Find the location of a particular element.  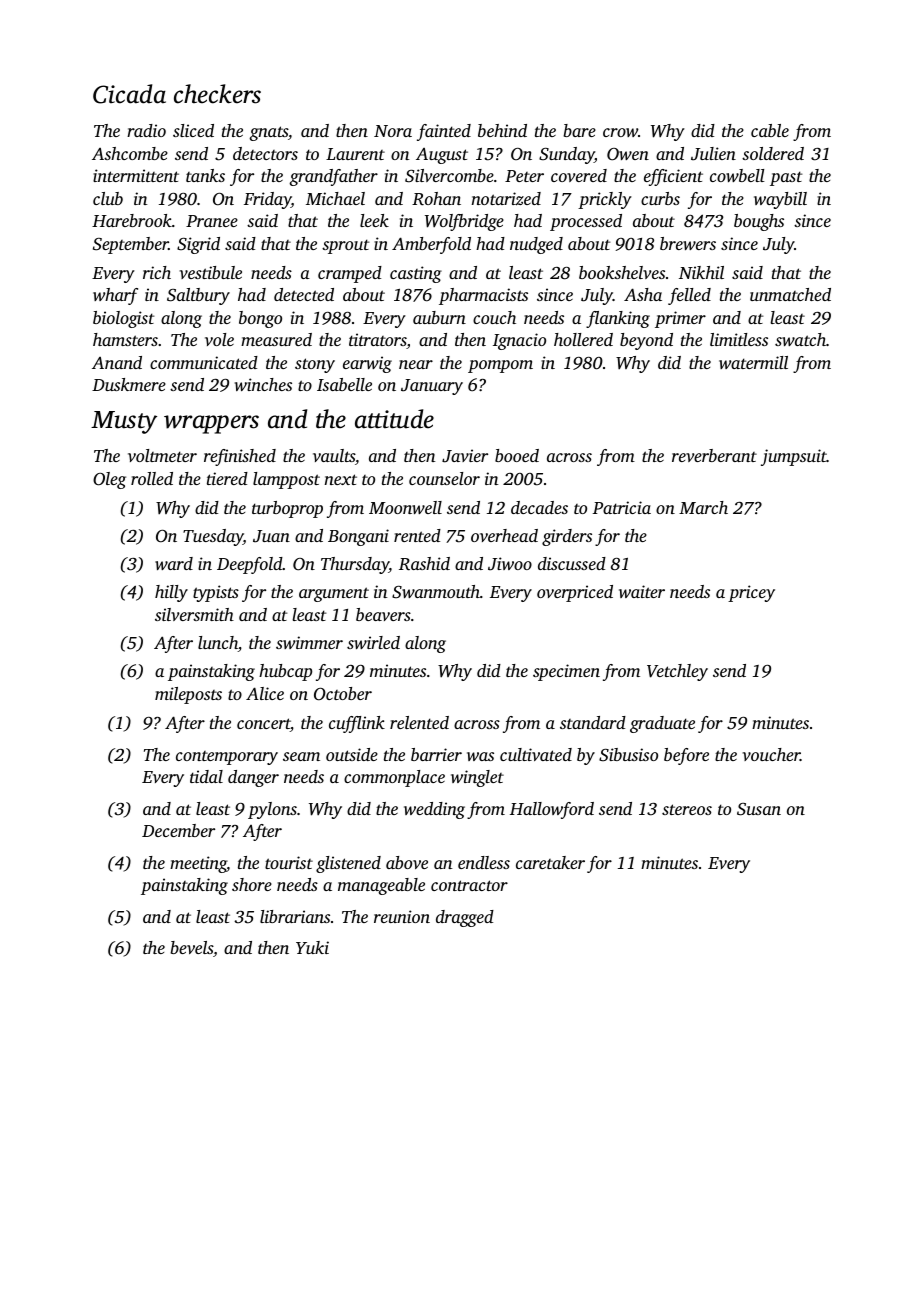

gnats is located at coordinates (268, 133).
